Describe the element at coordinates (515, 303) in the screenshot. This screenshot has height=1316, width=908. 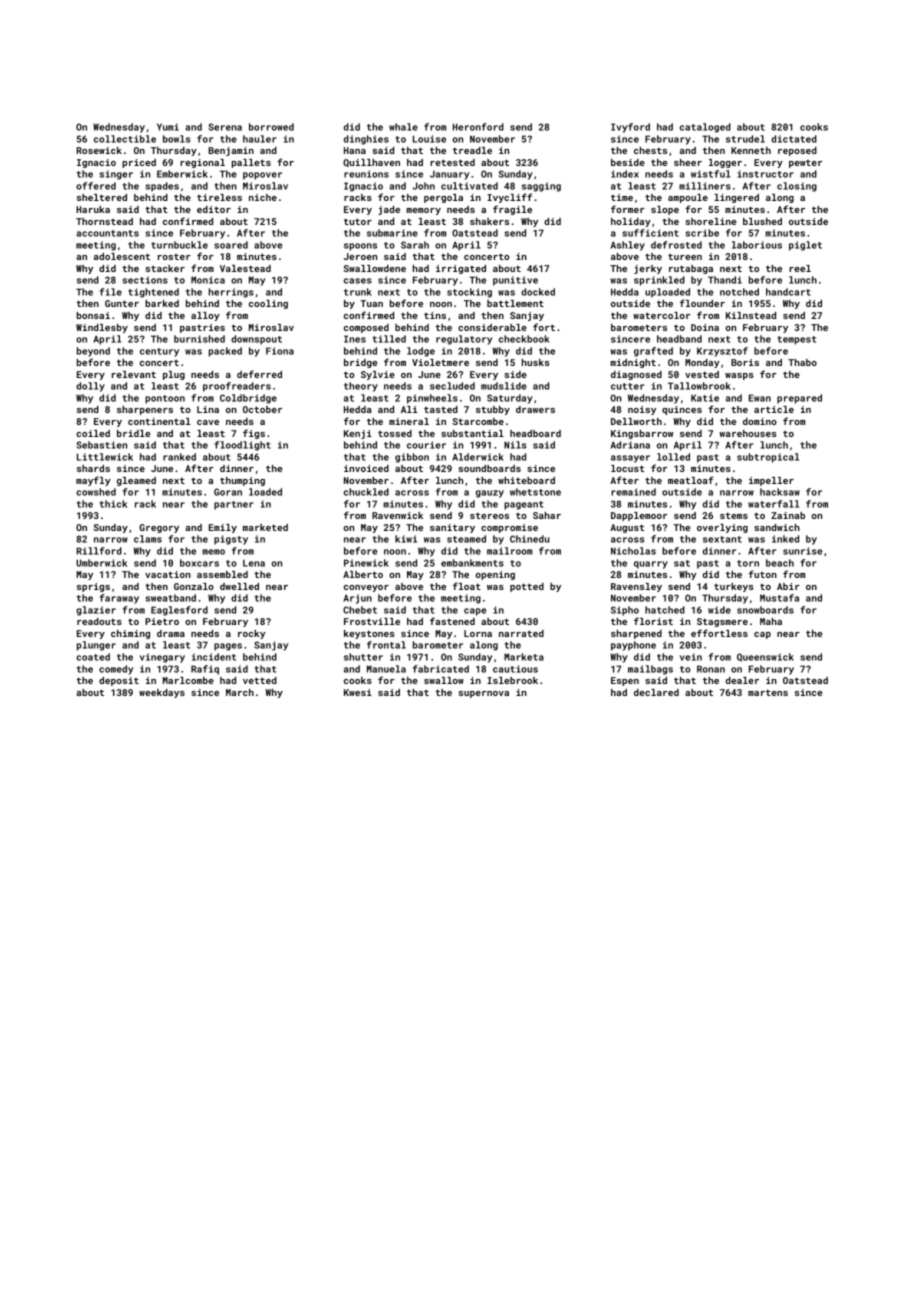
I see `battlement` at that location.
